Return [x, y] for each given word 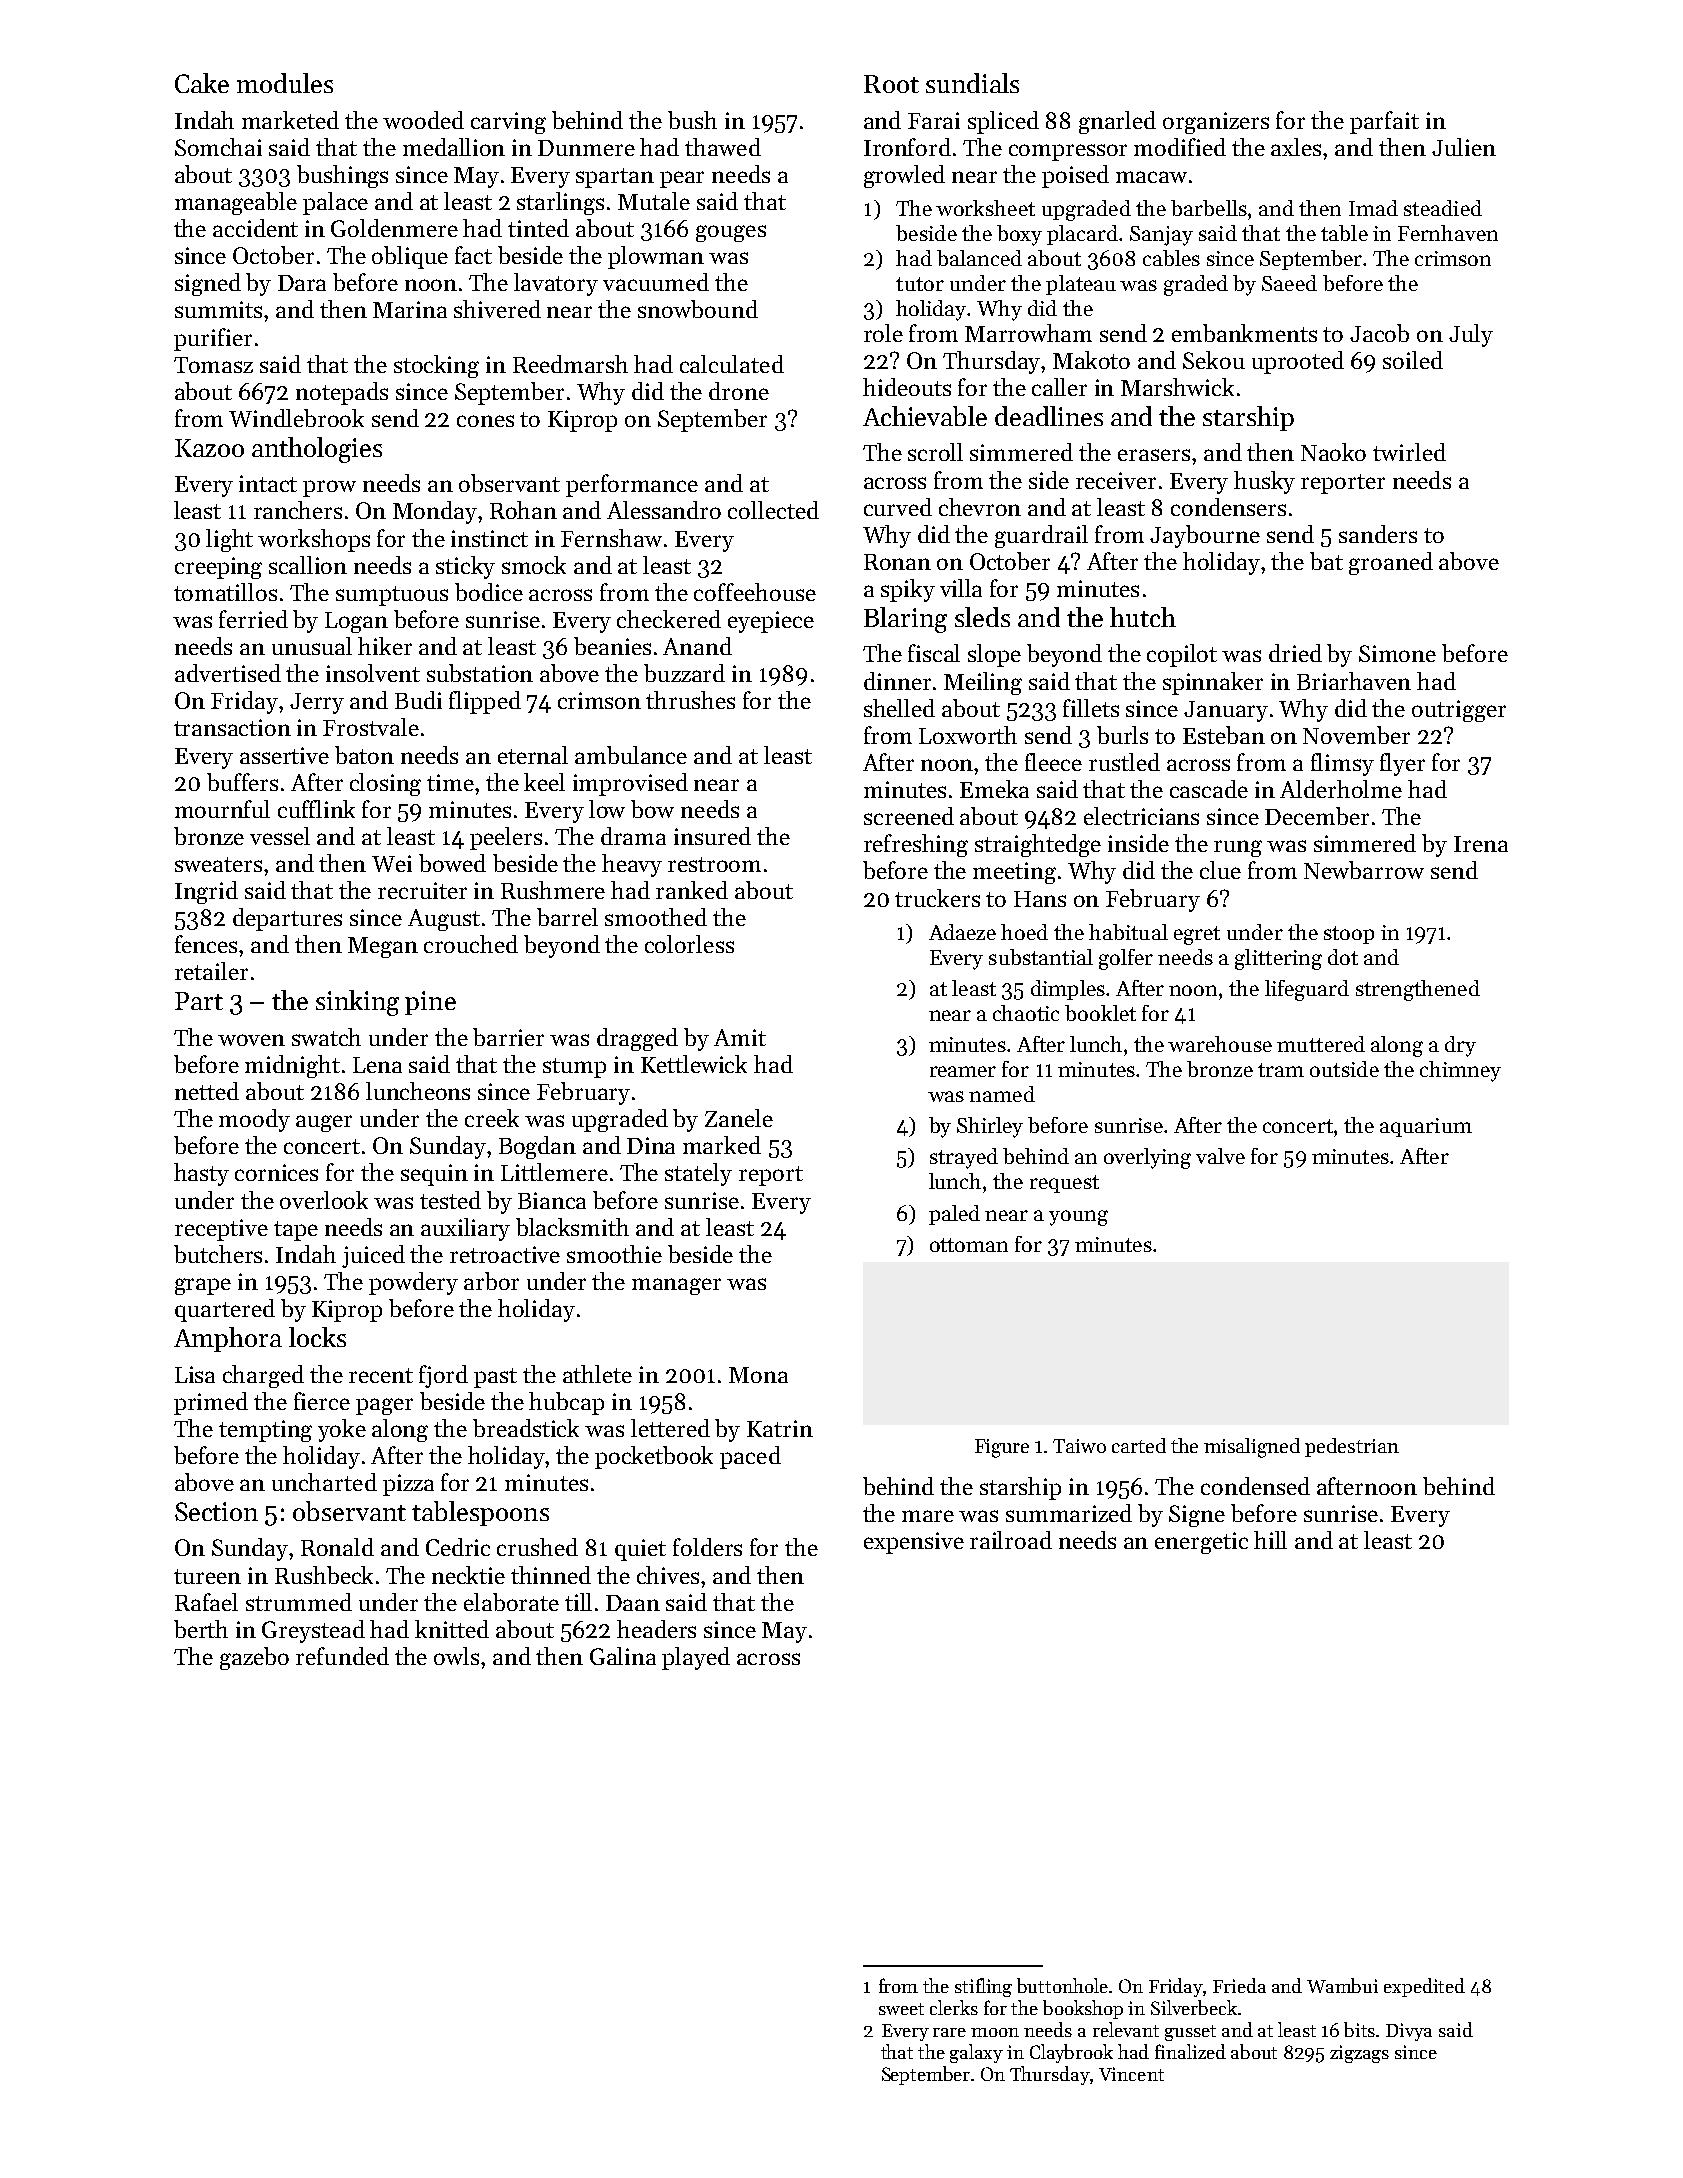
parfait [1384, 122]
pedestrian [1352, 1447]
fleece [1053, 762]
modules [285, 83]
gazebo [254, 1658]
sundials [972, 83]
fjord [443, 1376]
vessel [280, 836]
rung [1238, 848]
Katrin [780, 1428]
